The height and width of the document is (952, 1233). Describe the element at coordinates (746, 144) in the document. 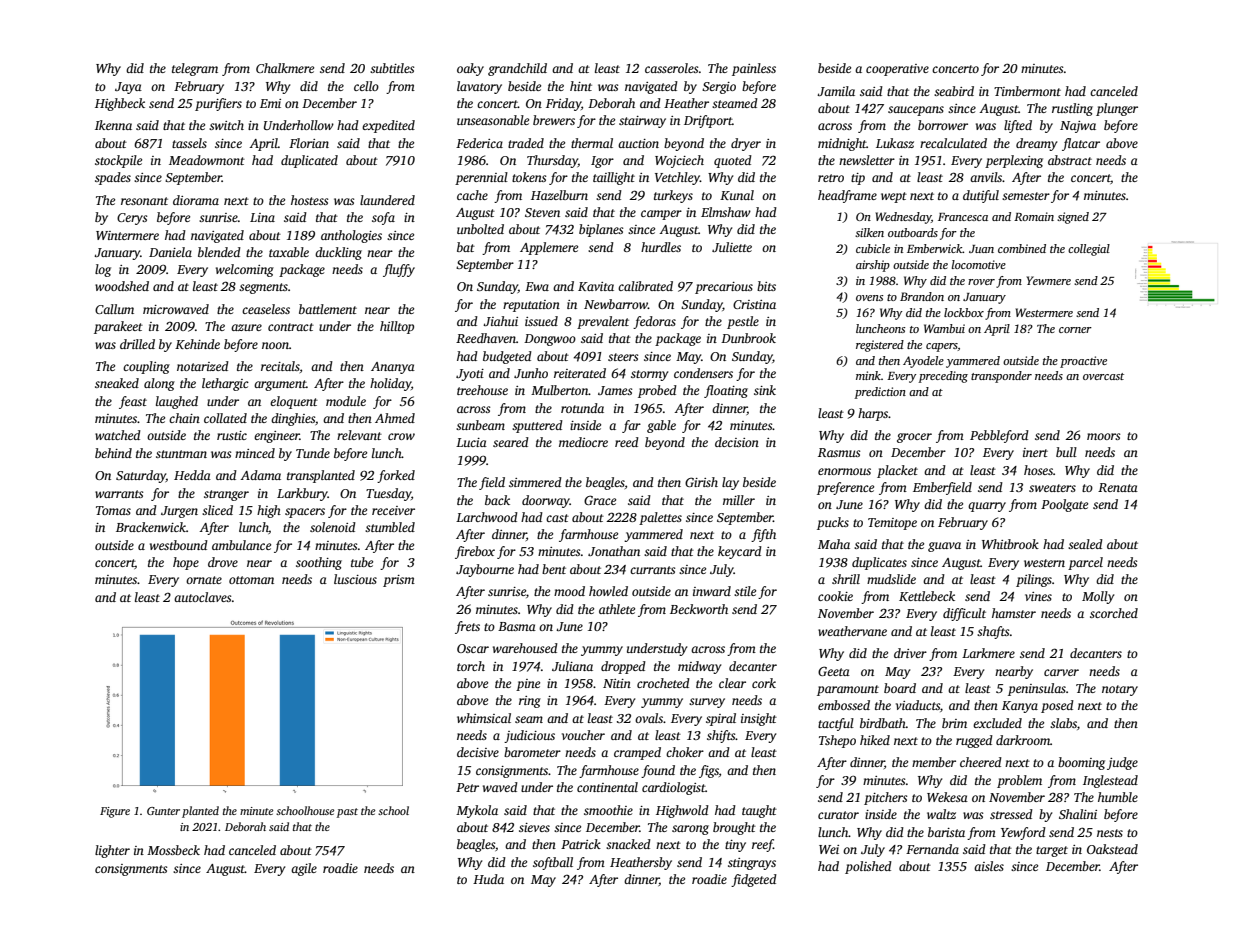

I see `dryer` at that location.
